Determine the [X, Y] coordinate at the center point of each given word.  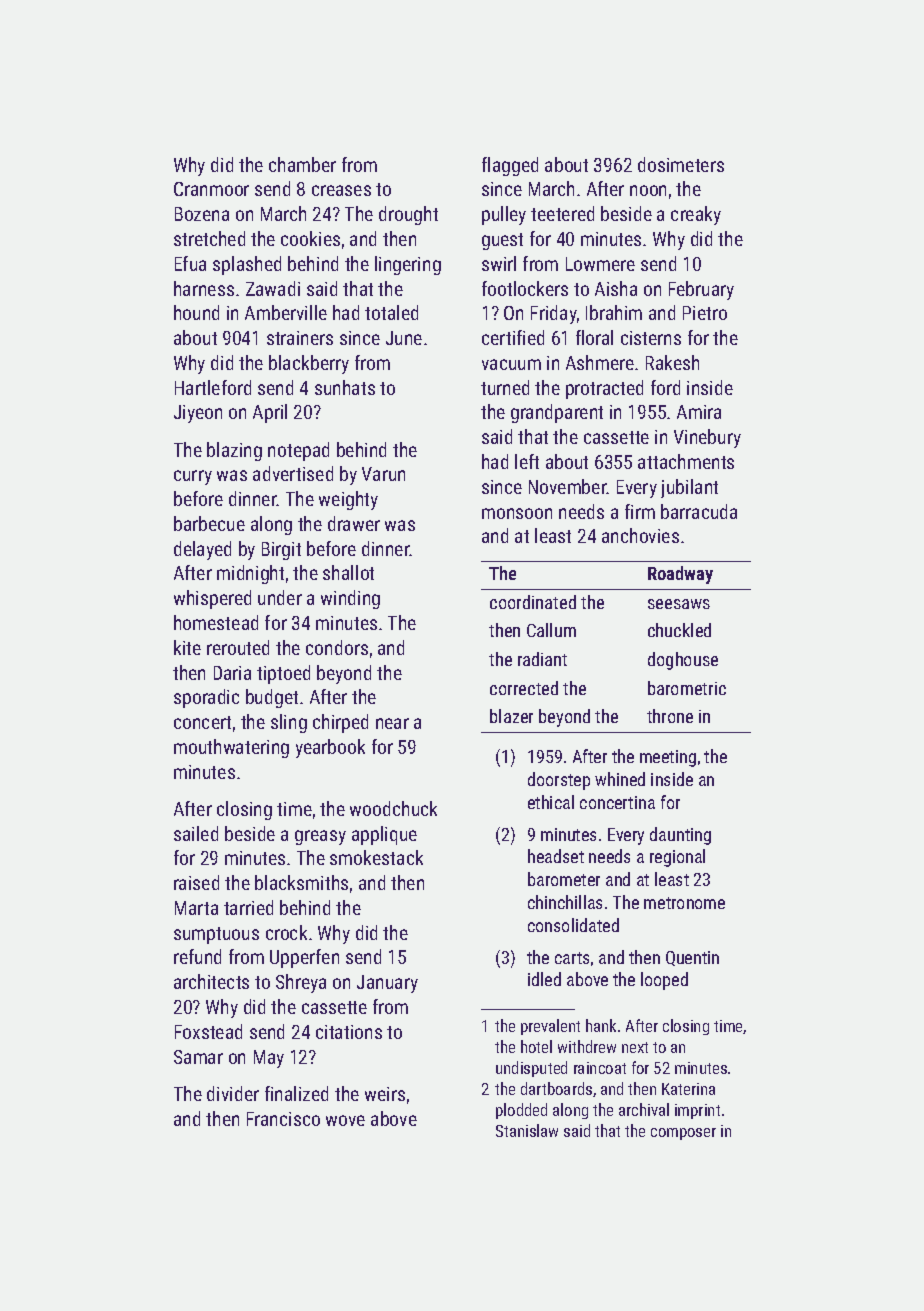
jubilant [689, 488]
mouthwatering [231, 748]
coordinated [533, 602]
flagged [510, 166]
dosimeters [681, 164]
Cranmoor [211, 189]
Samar [198, 1057]
